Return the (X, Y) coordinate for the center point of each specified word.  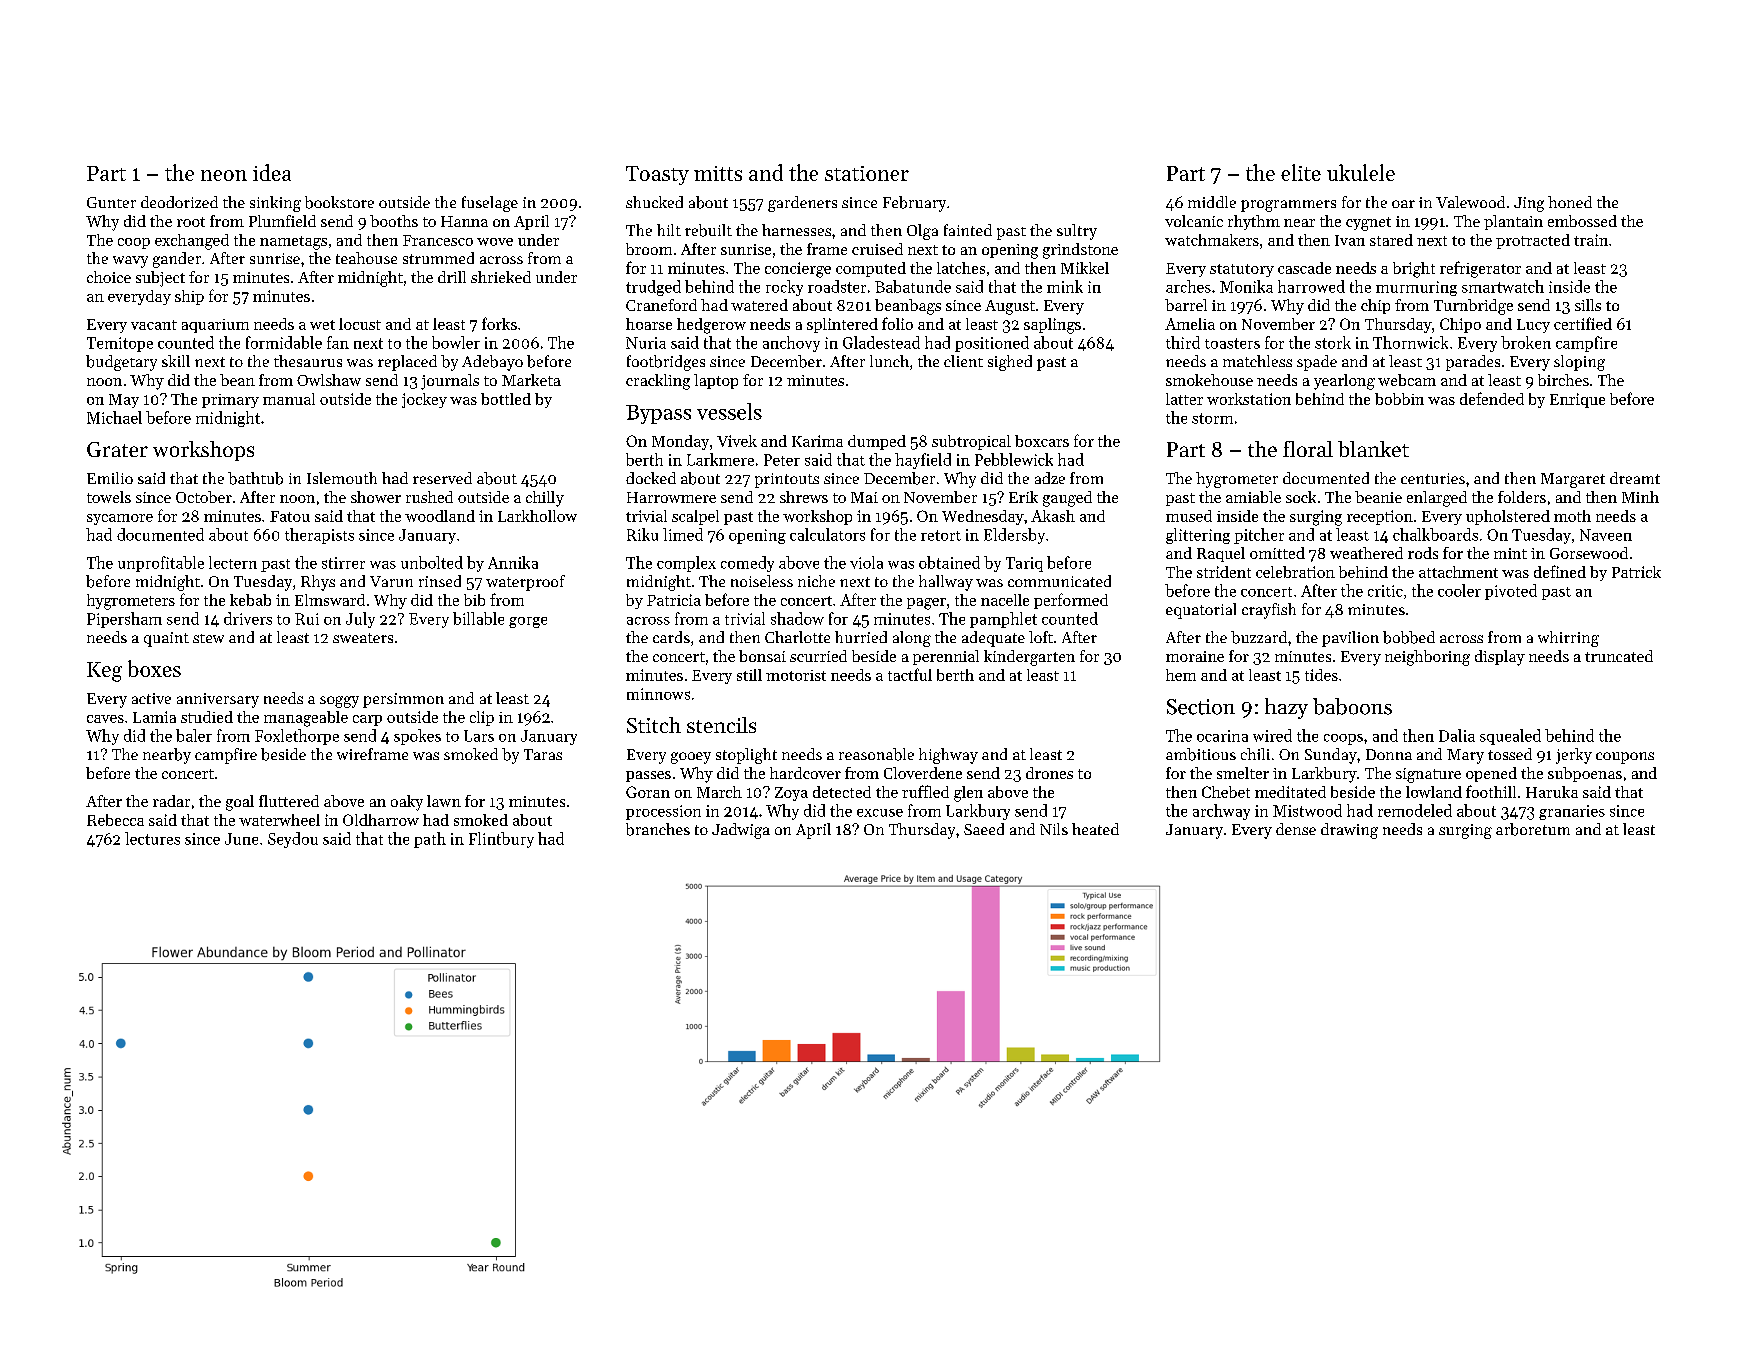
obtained (949, 562)
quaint (166, 639)
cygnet (1368, 224)
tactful (910, 674)
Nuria (646, 343)
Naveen (1606, 535)
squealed (1510, 737)
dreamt (1635, 478)
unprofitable (161, 564)
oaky (407, 803)
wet (322, 325)
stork (1333, 342)
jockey (424, 400)
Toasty (657, 175)
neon (224, 175)
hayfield (923, 461)
